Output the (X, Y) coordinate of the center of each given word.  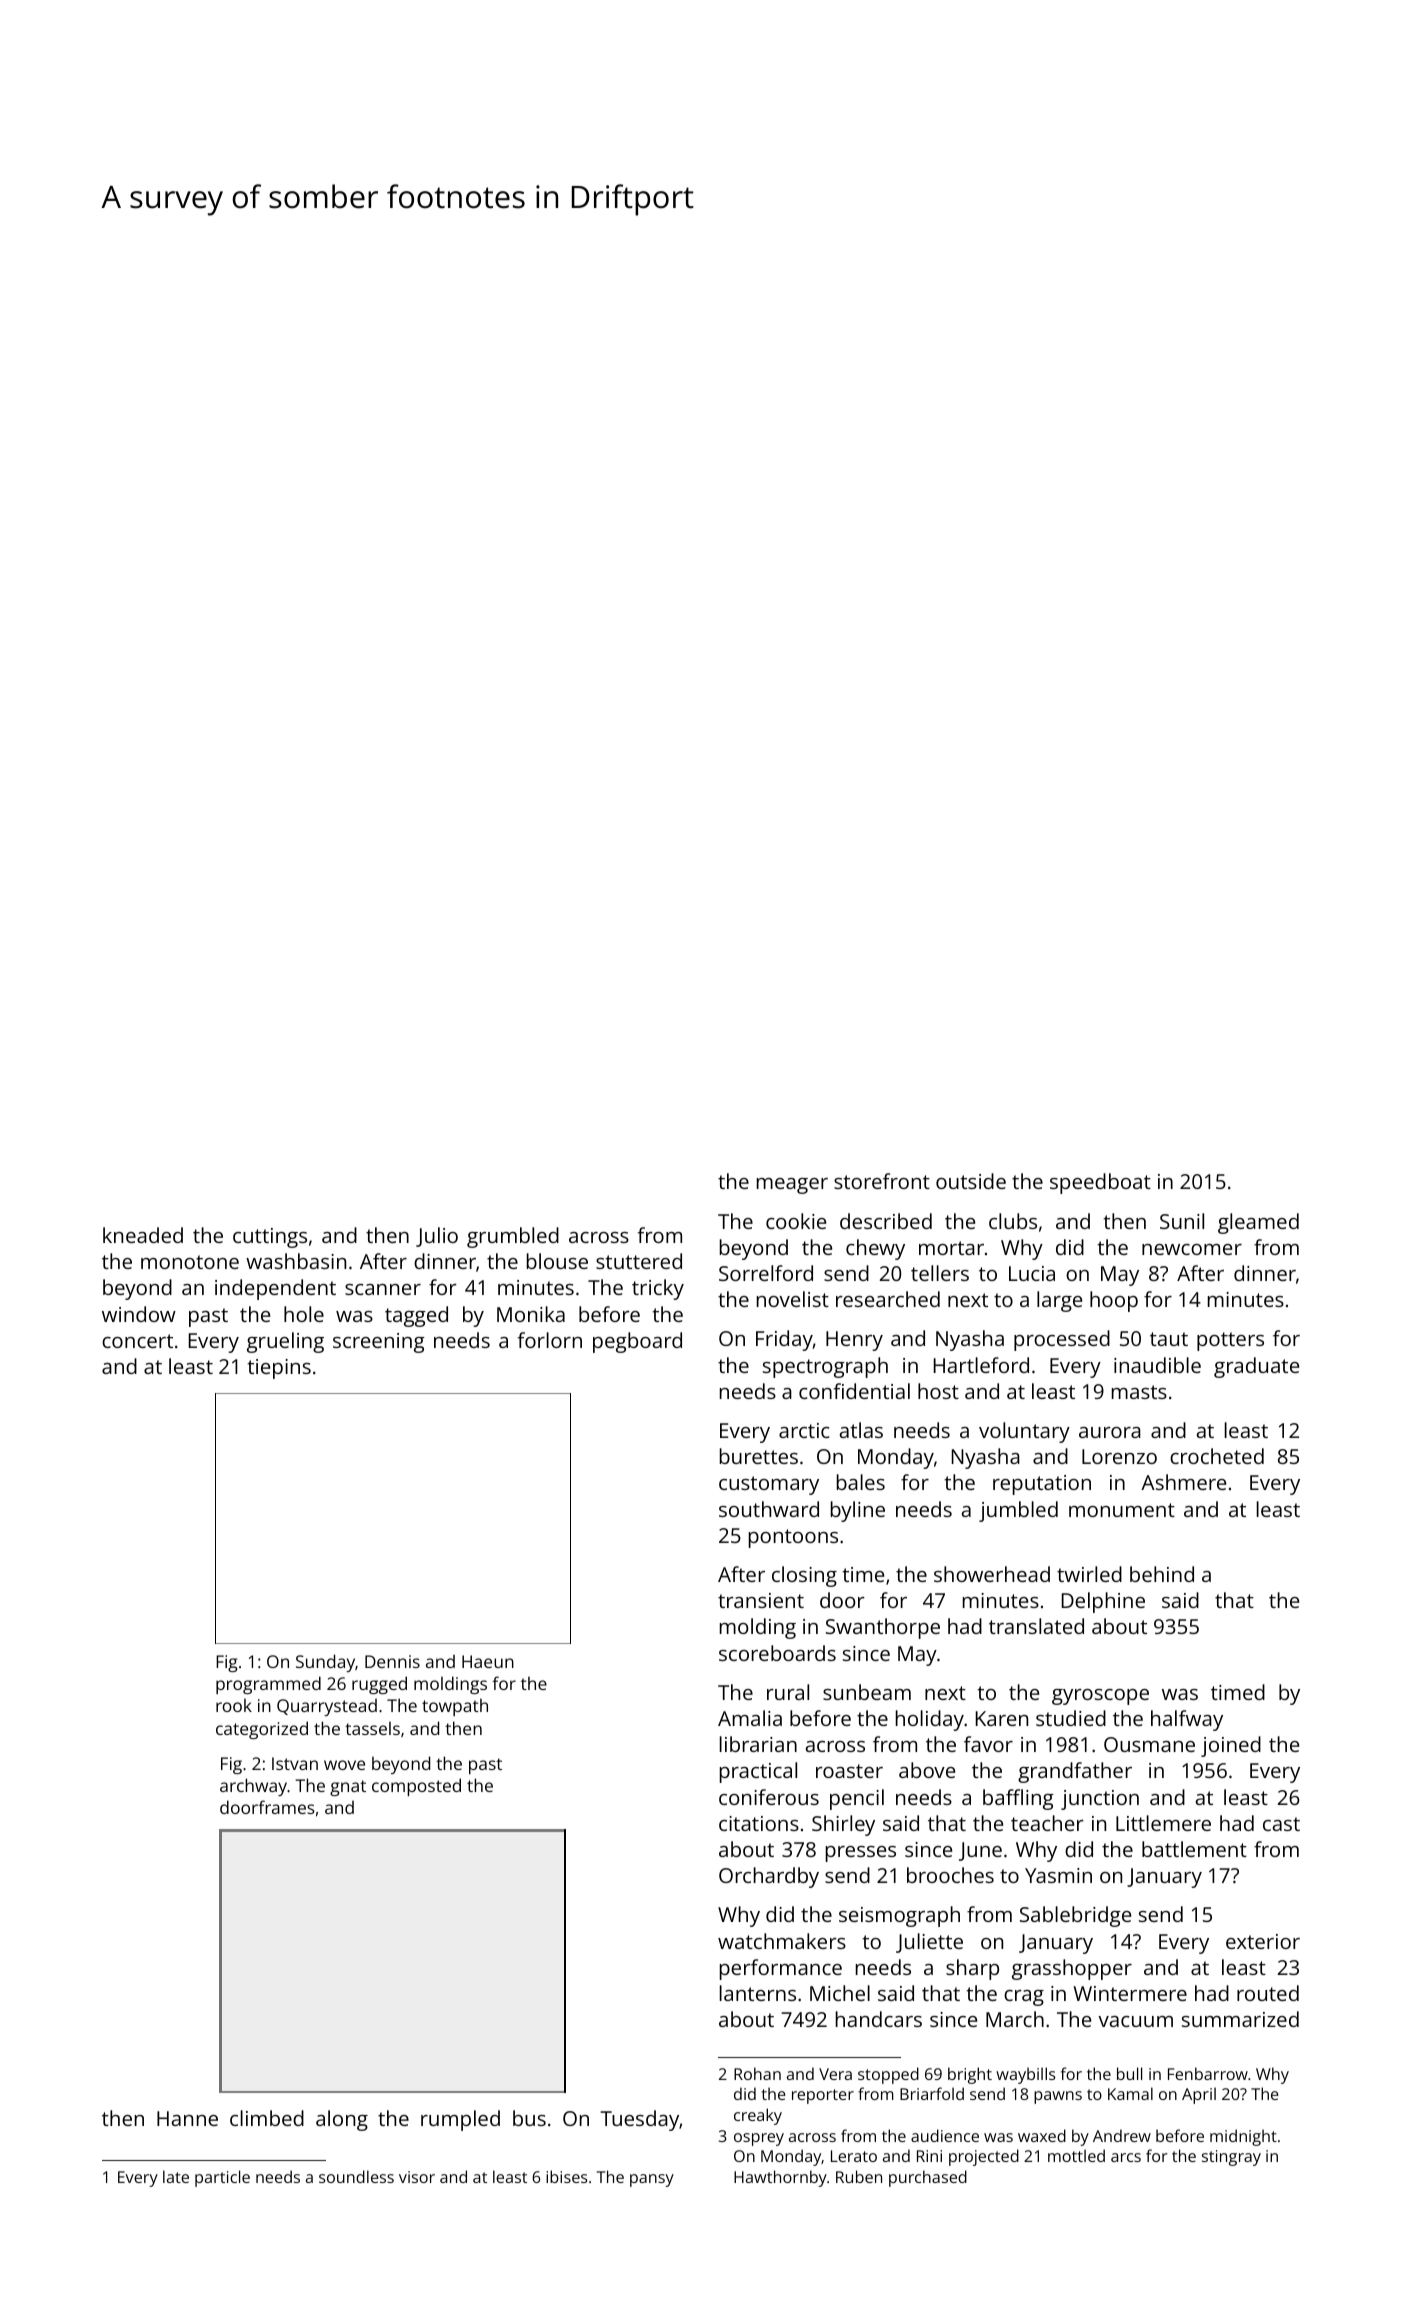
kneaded (143, 1235)
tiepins (279, 1369)
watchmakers (782, 1941)
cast (1281, 1824)
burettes (759, 1456)
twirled (1089, 1574)
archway (253, 1787)
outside (971, 1181)
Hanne (187, 2118)
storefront (882, 1181)
